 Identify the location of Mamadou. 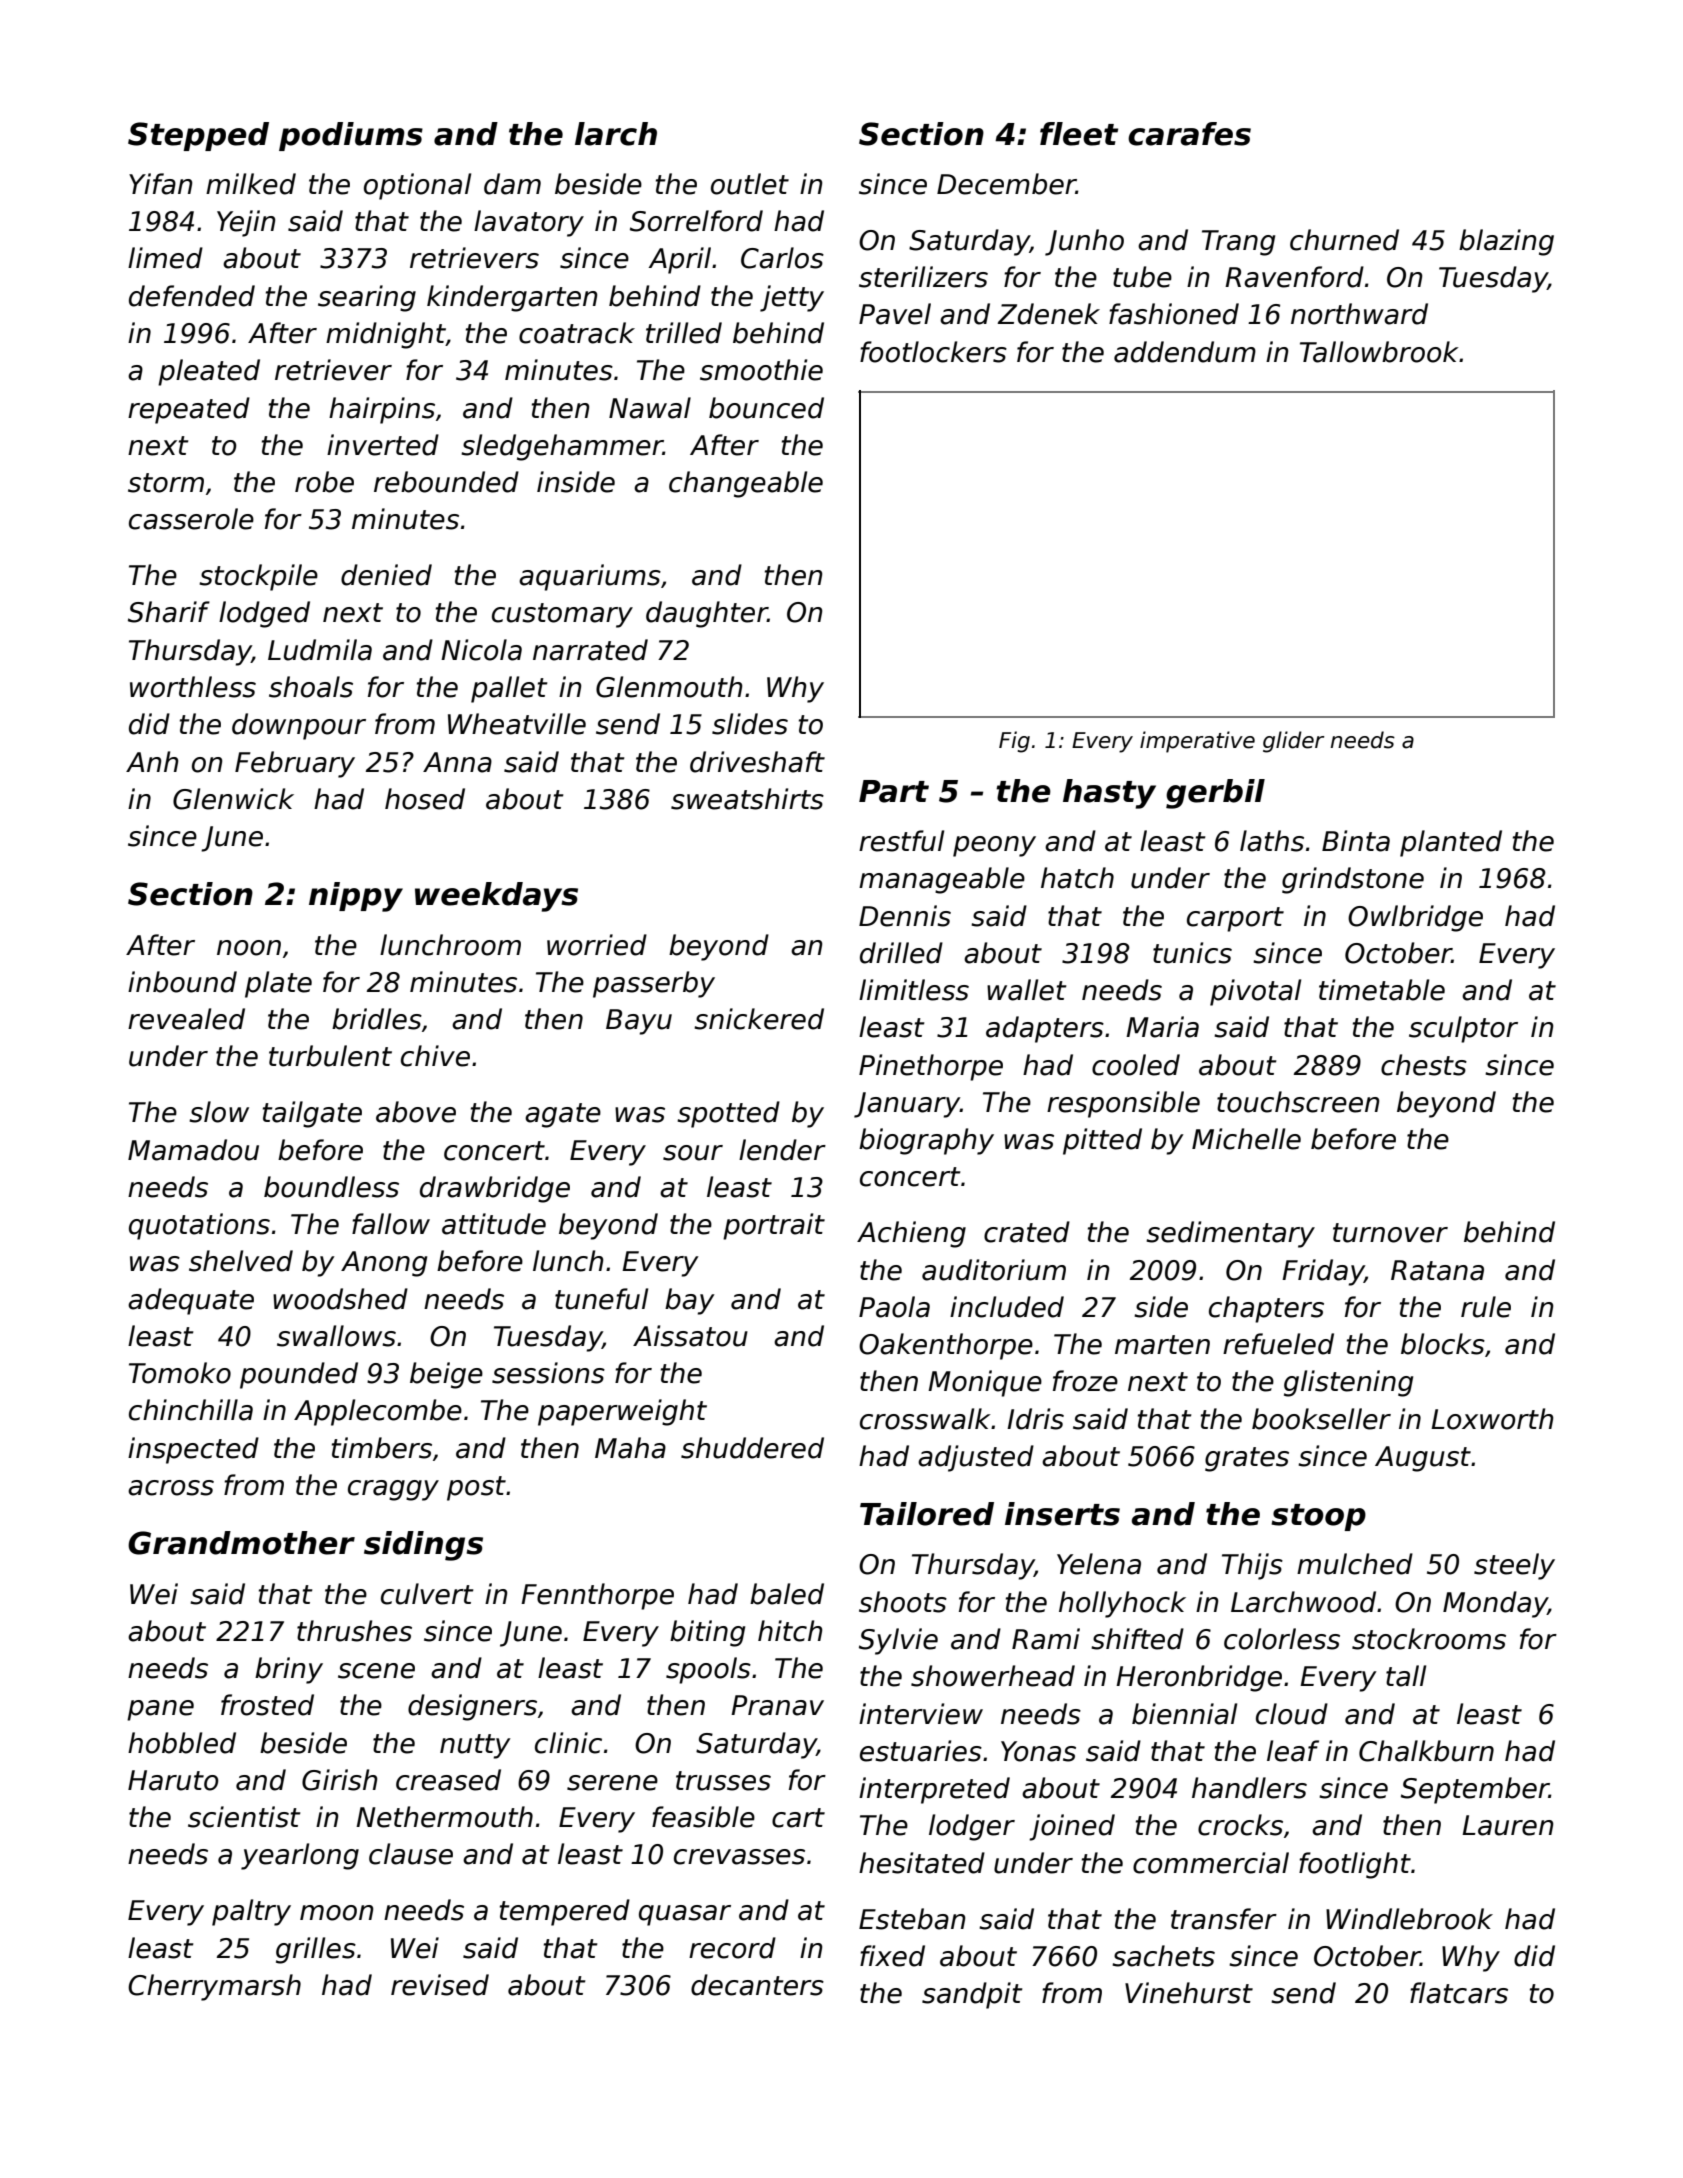
(193, 1150).
